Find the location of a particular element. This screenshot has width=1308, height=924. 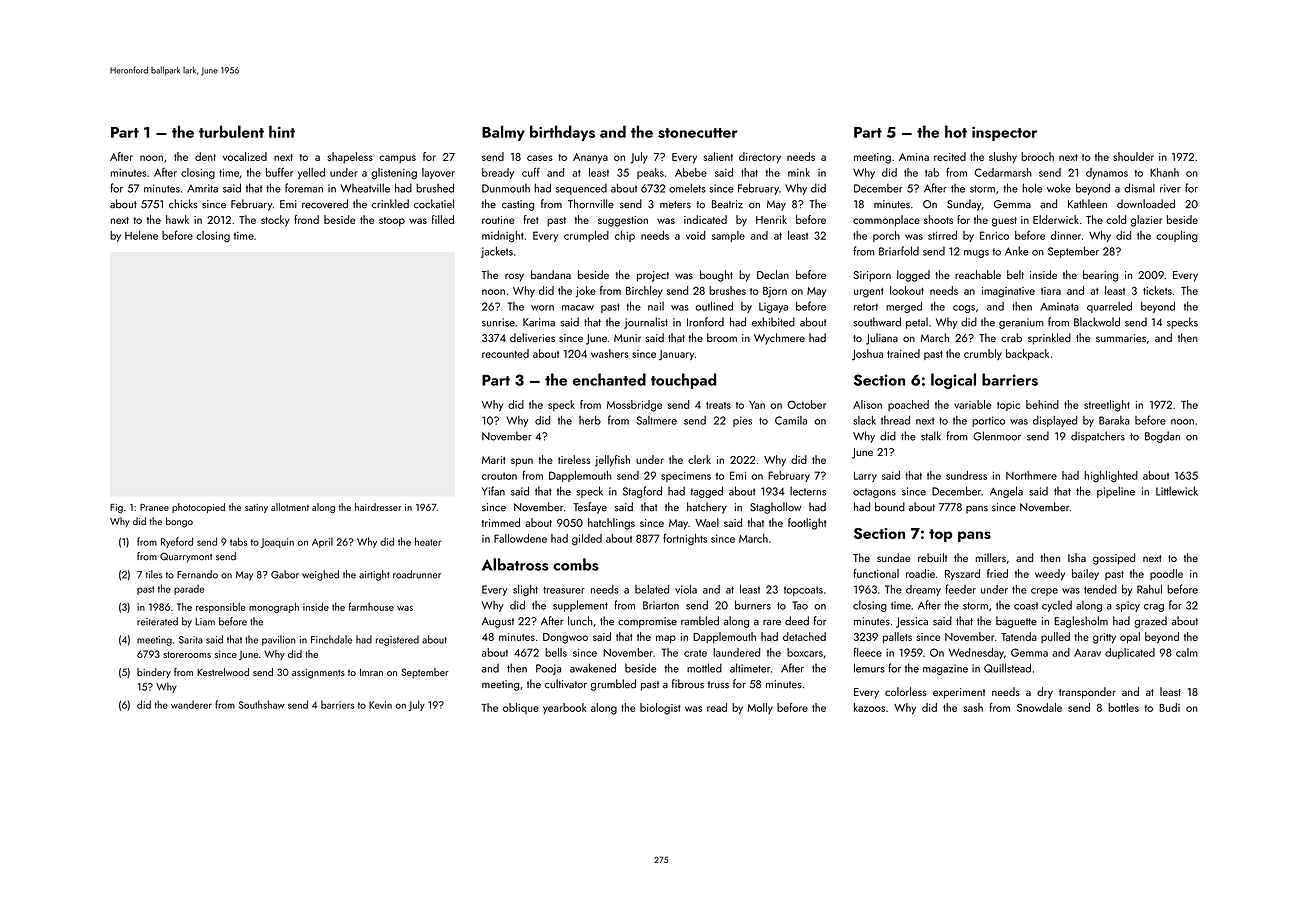

stonecutter is located at coordinates (698, 133).
